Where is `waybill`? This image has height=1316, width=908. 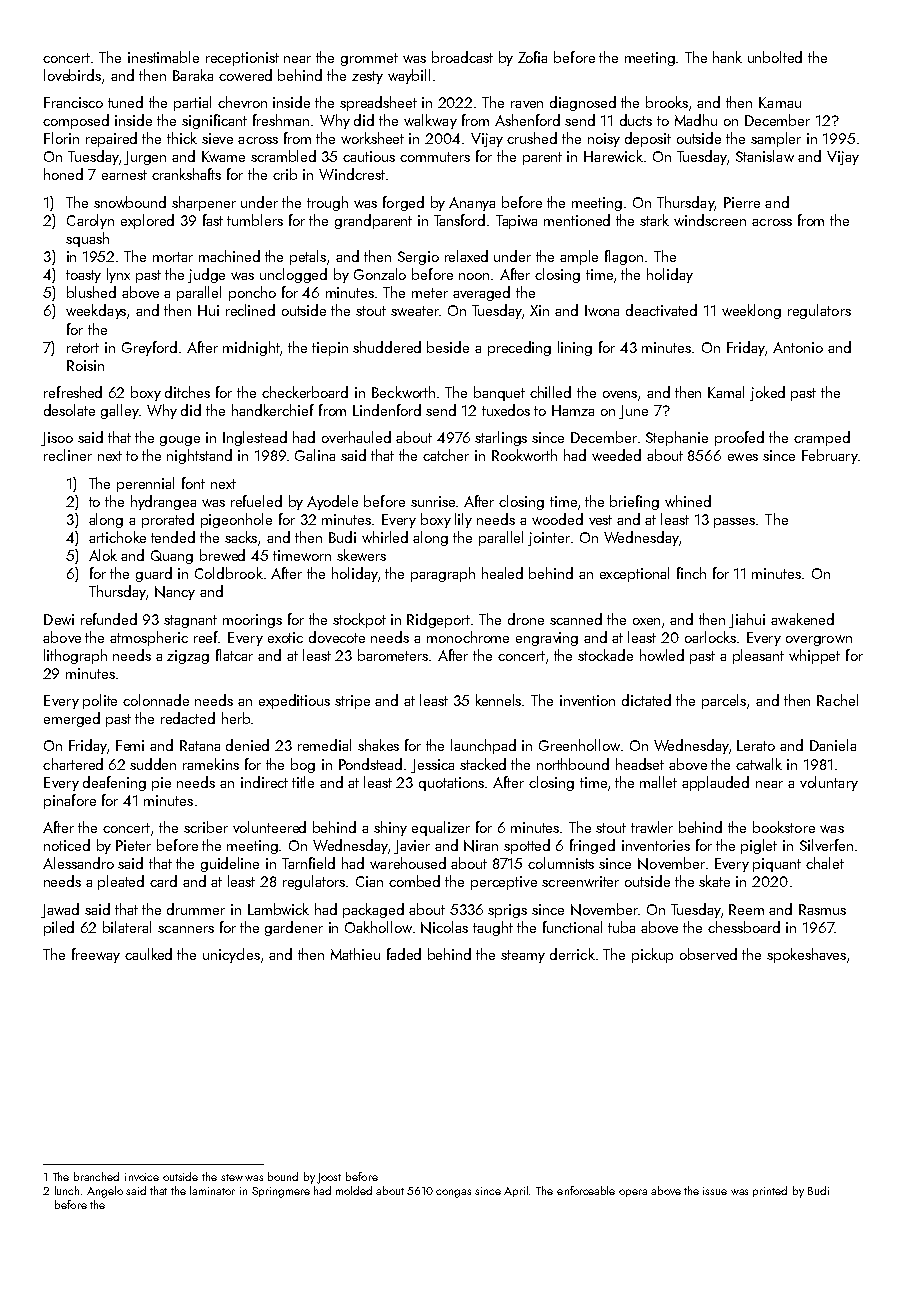
waybill is located at coordinates (409, 76).
